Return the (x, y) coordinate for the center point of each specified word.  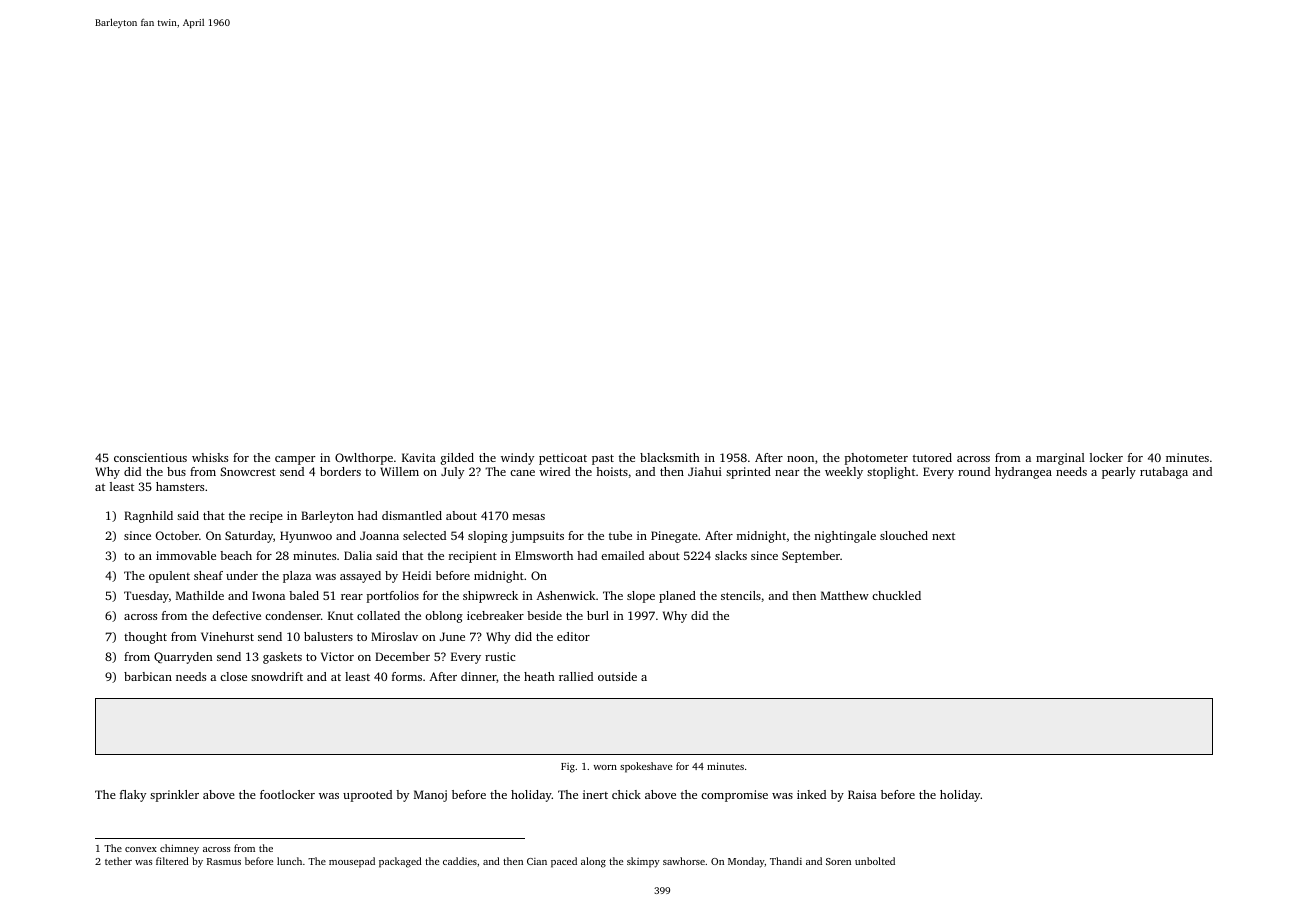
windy (517, 459)
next (943, 536)
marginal (1060, 459)
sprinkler (174, 796)
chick (626, 794)
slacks (731, 555)
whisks (210, 457)
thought (145, 638)
